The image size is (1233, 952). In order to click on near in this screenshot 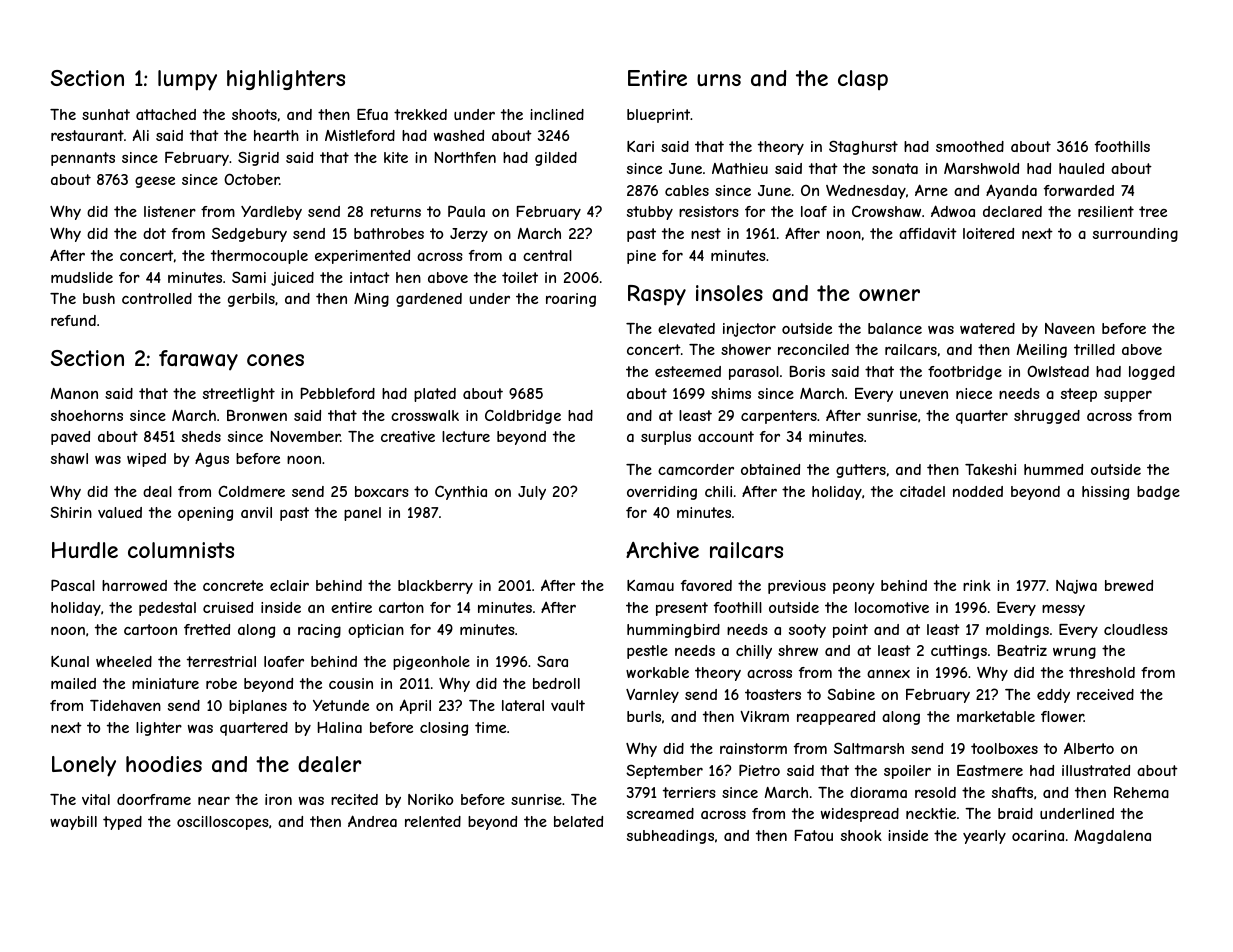, I will do `click(214, 801)`.
